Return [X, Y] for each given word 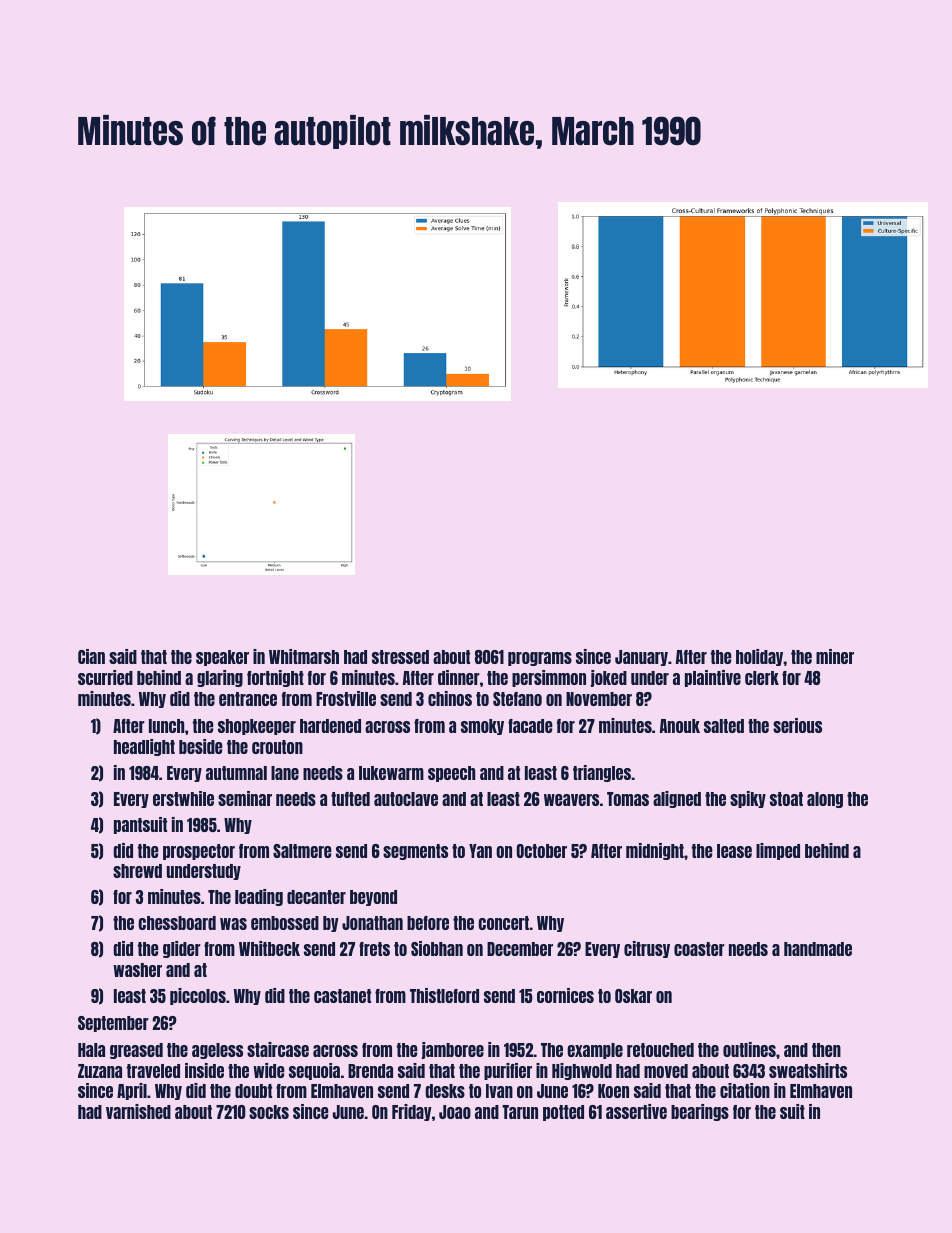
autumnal [236, 773]
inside [204, 1070]
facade [530, 726]
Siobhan [437, 948]
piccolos [198, 996]
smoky [482, 727]
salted [724, 726]
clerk [762, 678]
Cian [91, 656]
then [826, 1050]
